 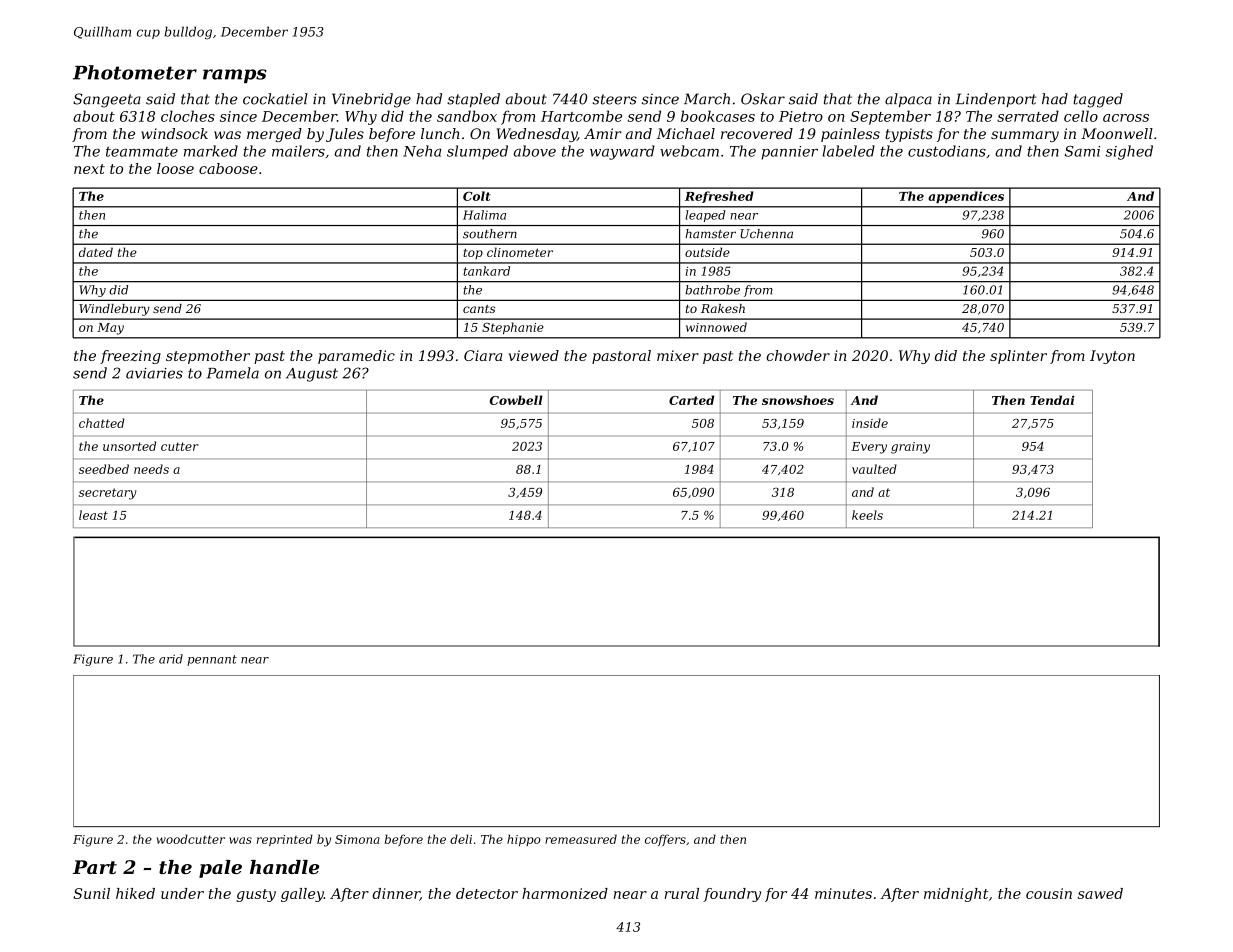 I want to click on least, so click(x=93, y=515).
